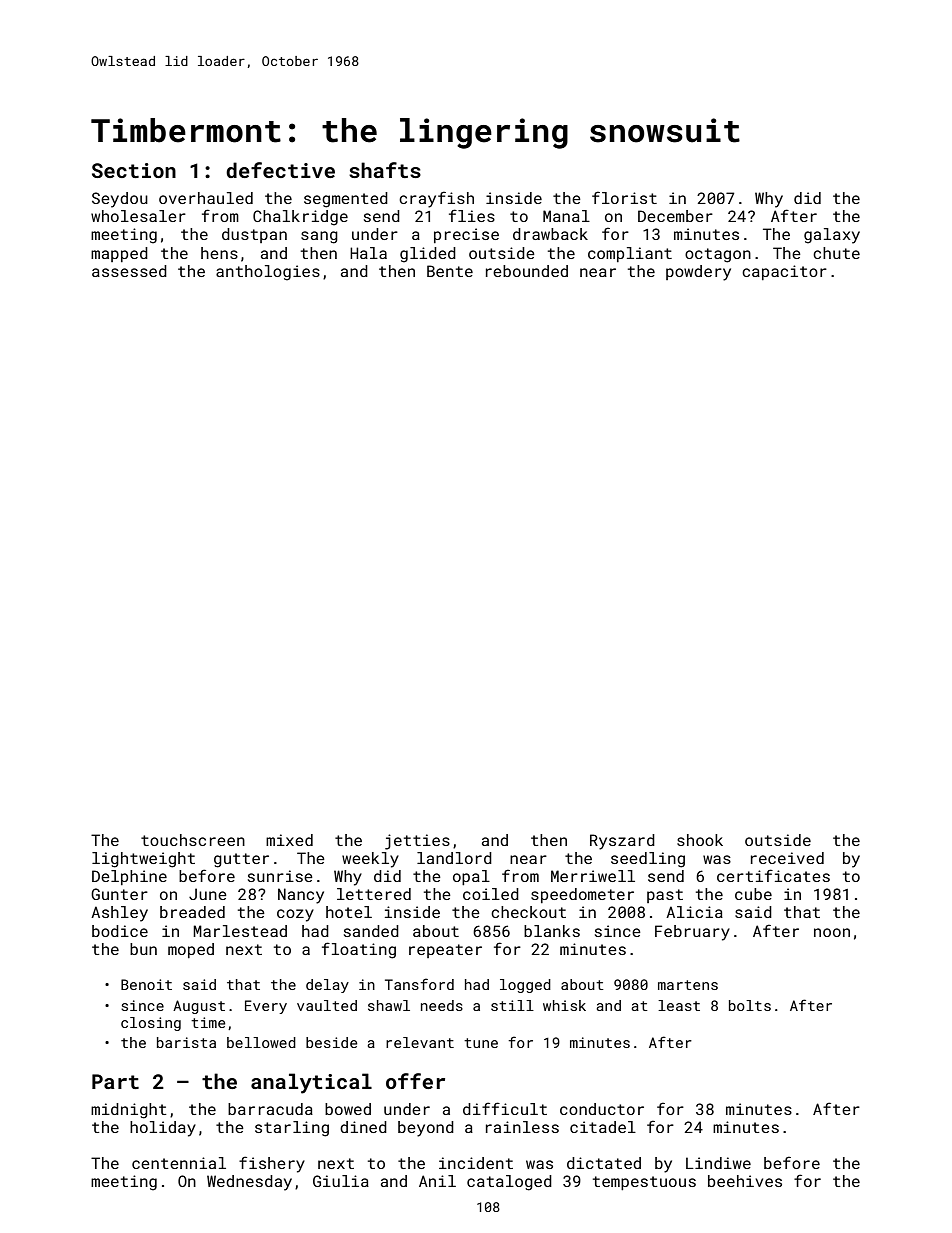 Image resolution: width=952 pixels, height=1233 pixels. I want to click on rainless, so click(522, 1127).
